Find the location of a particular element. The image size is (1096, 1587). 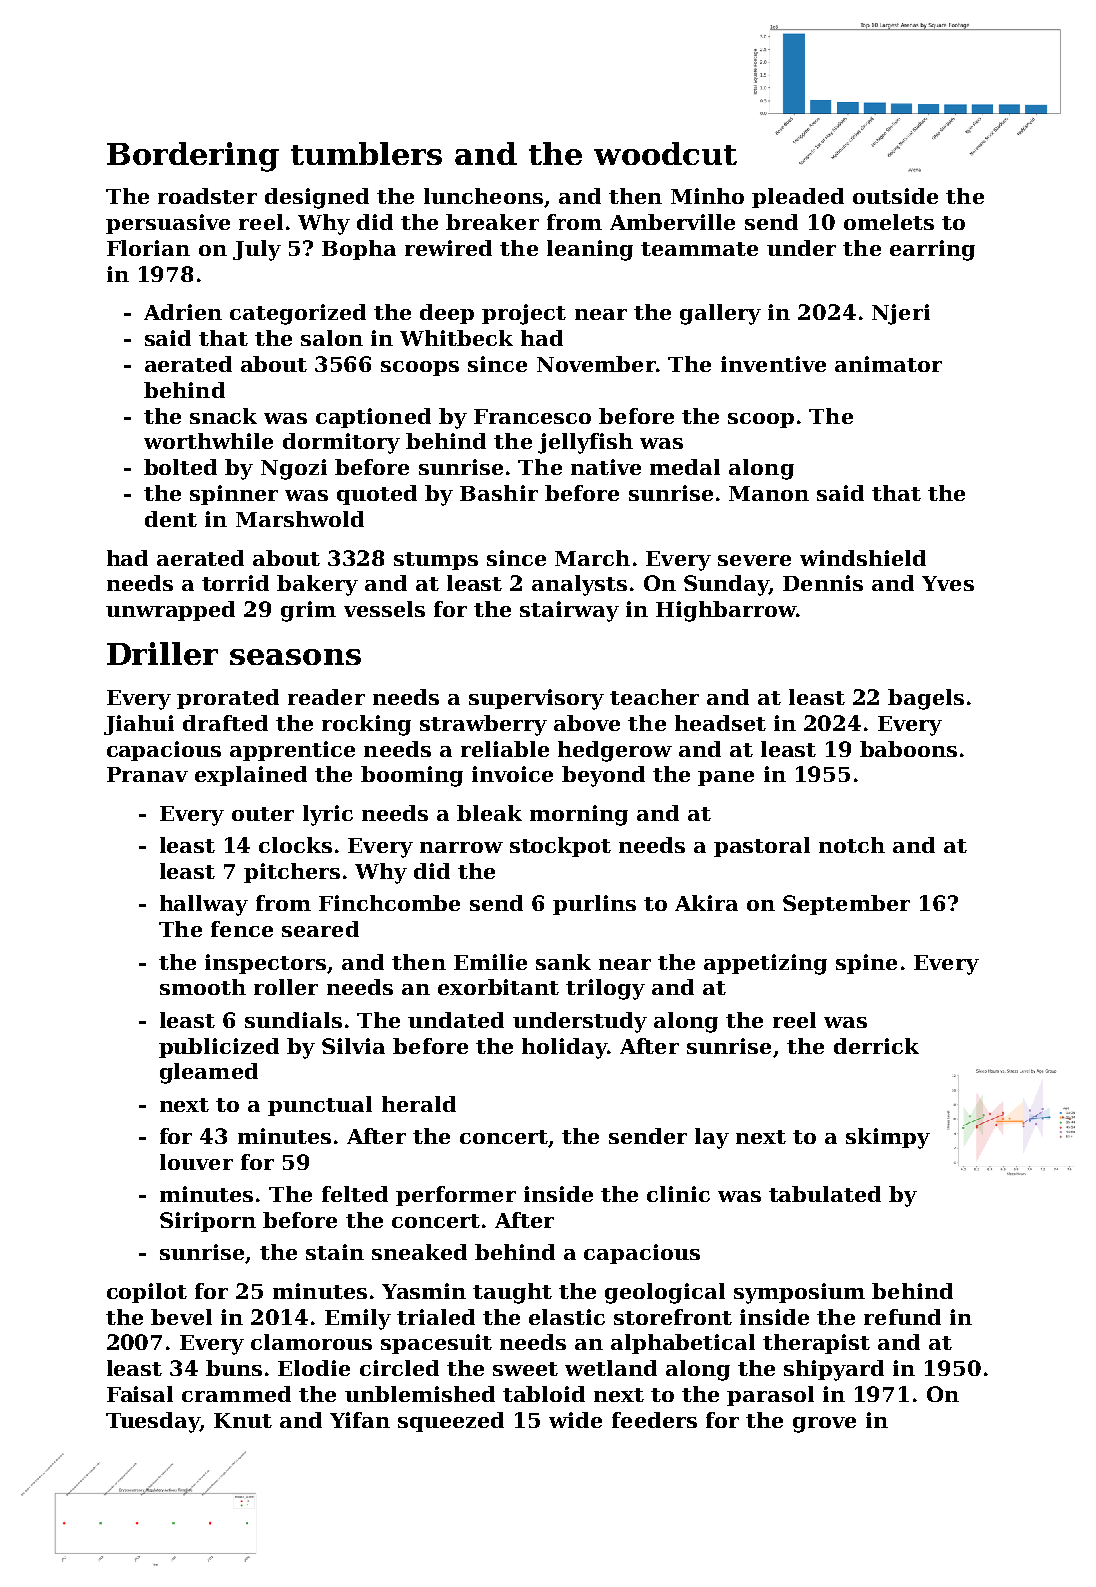

pane is located at coordinates (726, 778).
